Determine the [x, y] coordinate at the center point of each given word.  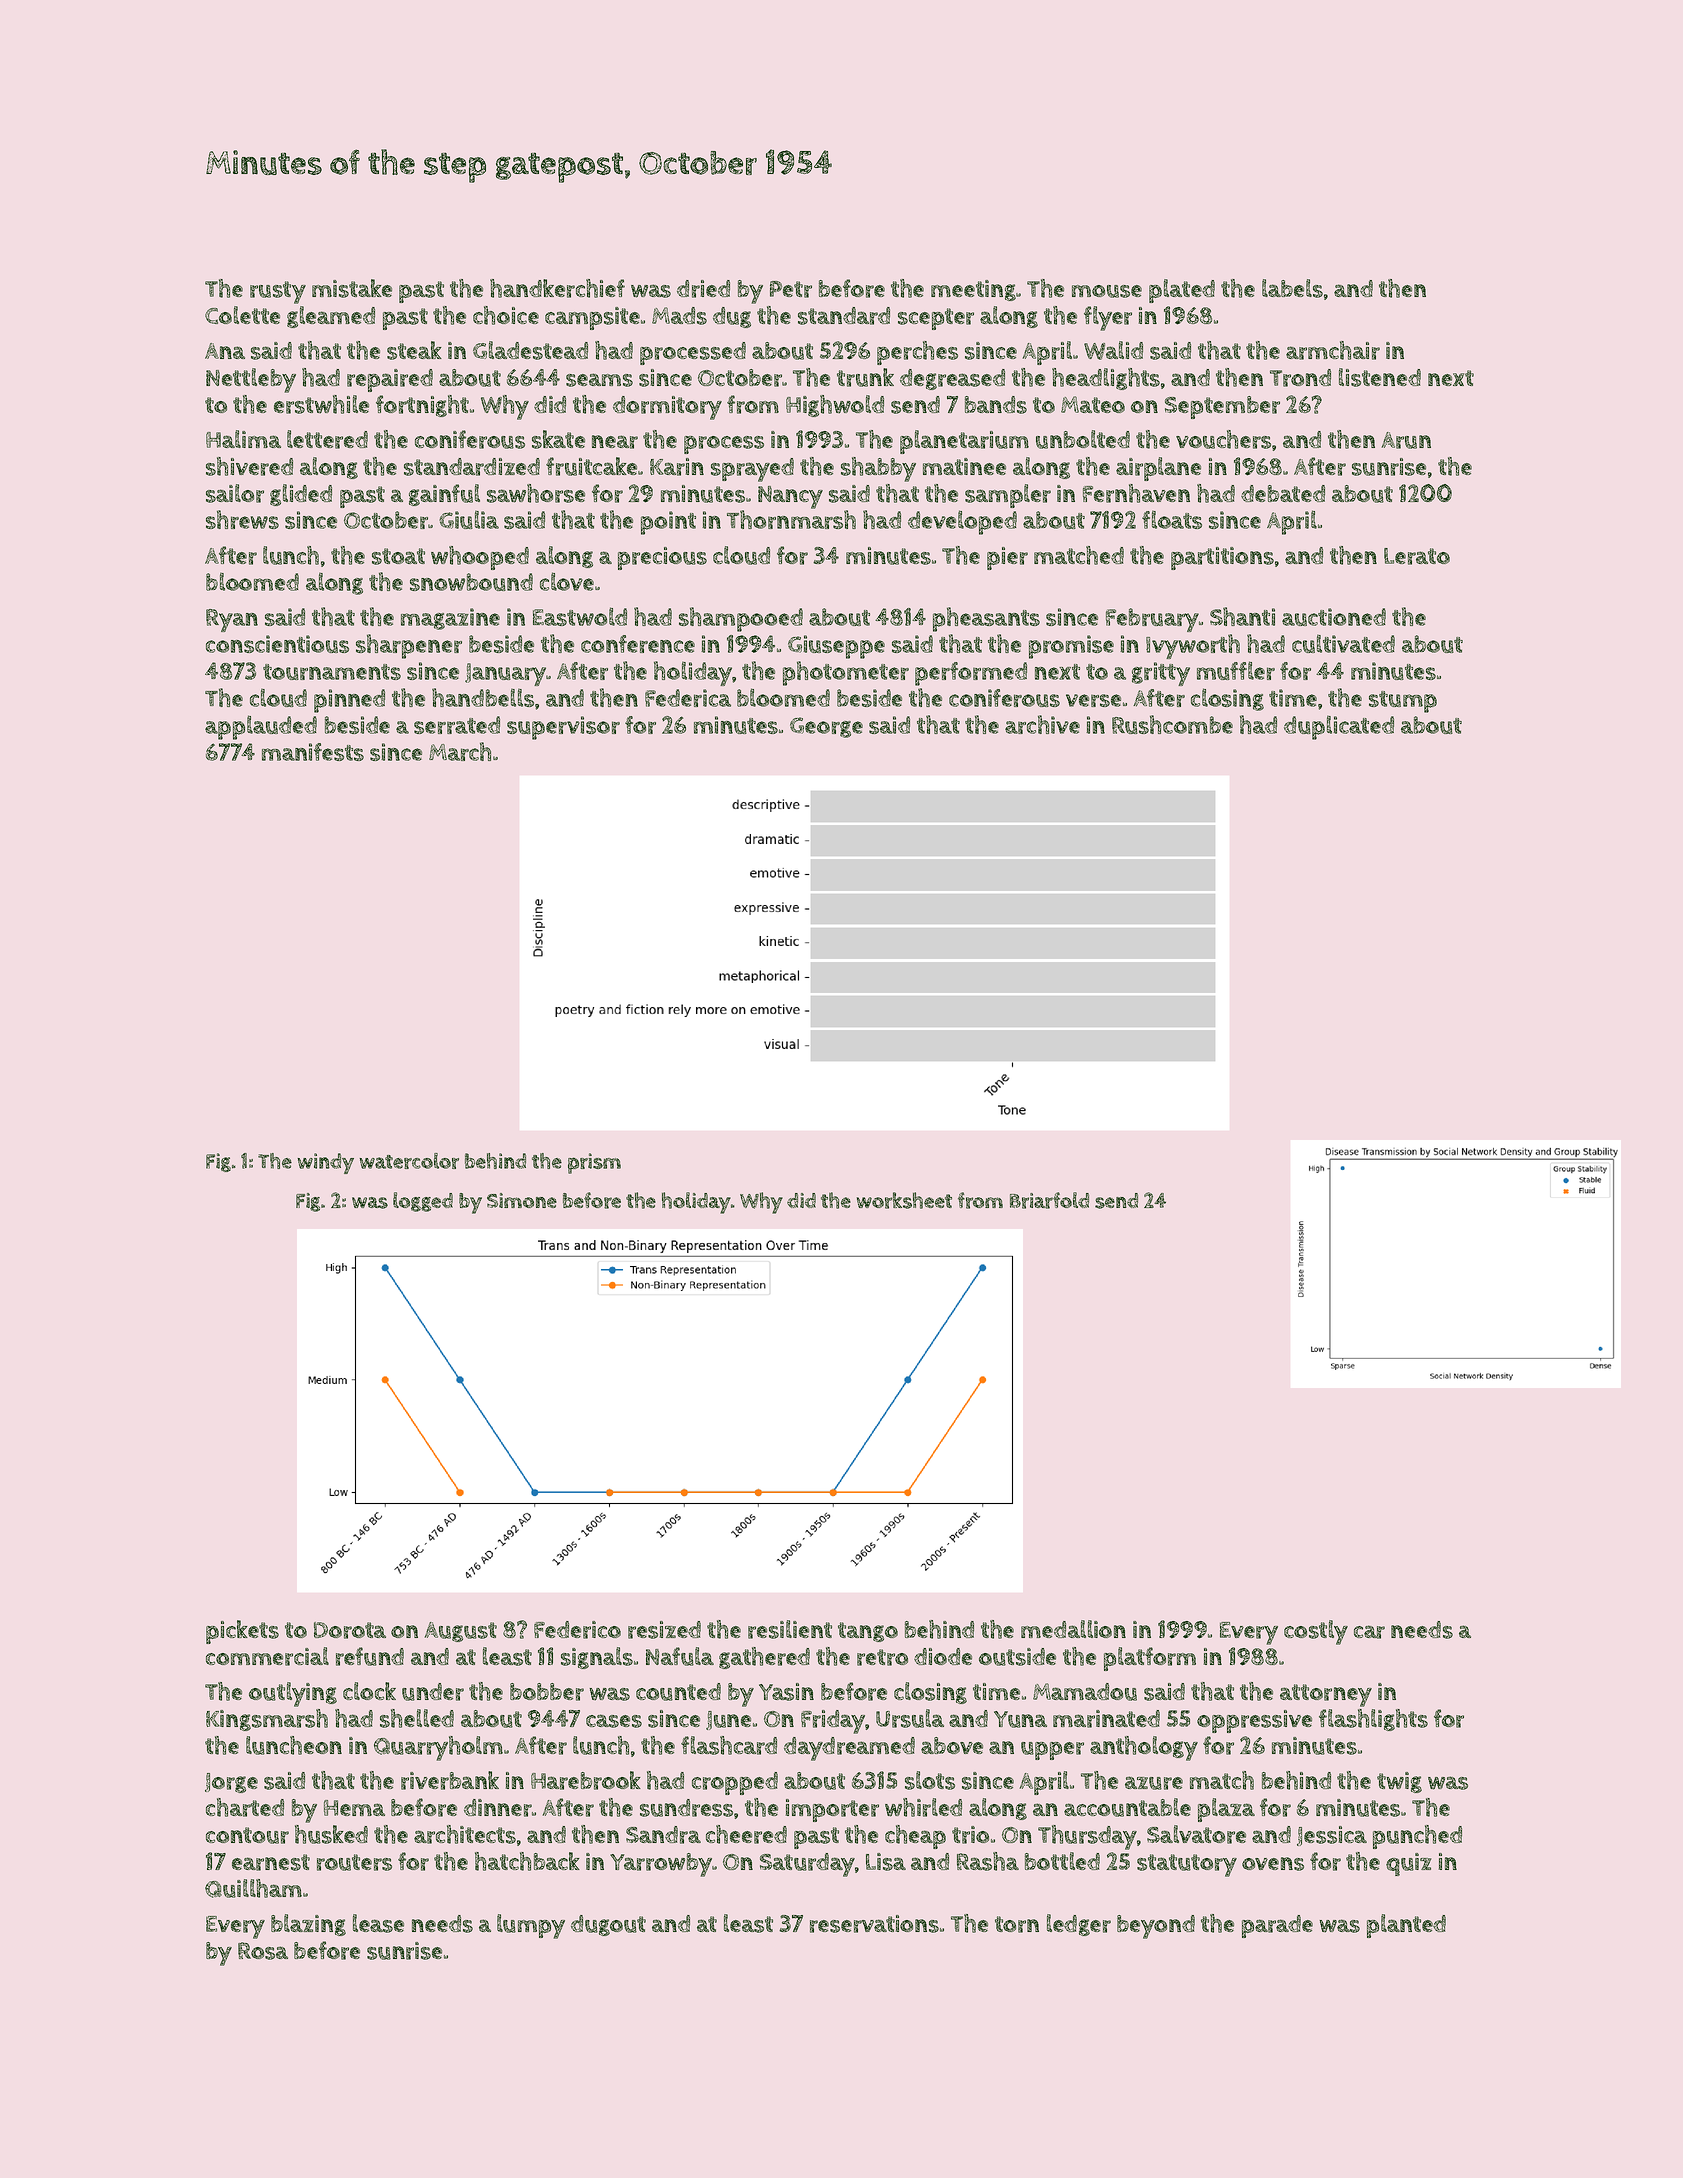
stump [1403, 702]
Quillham [253, 1888]
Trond [1300, 378]
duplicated [1339, 728]
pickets [242, 1632]
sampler [1008, 496]
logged [423, 1202]
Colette [242, 315]
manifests [313, 752]
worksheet [904, 1200]
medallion [1073, 1629]
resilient [790, 1629]
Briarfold [1049, 1200]
